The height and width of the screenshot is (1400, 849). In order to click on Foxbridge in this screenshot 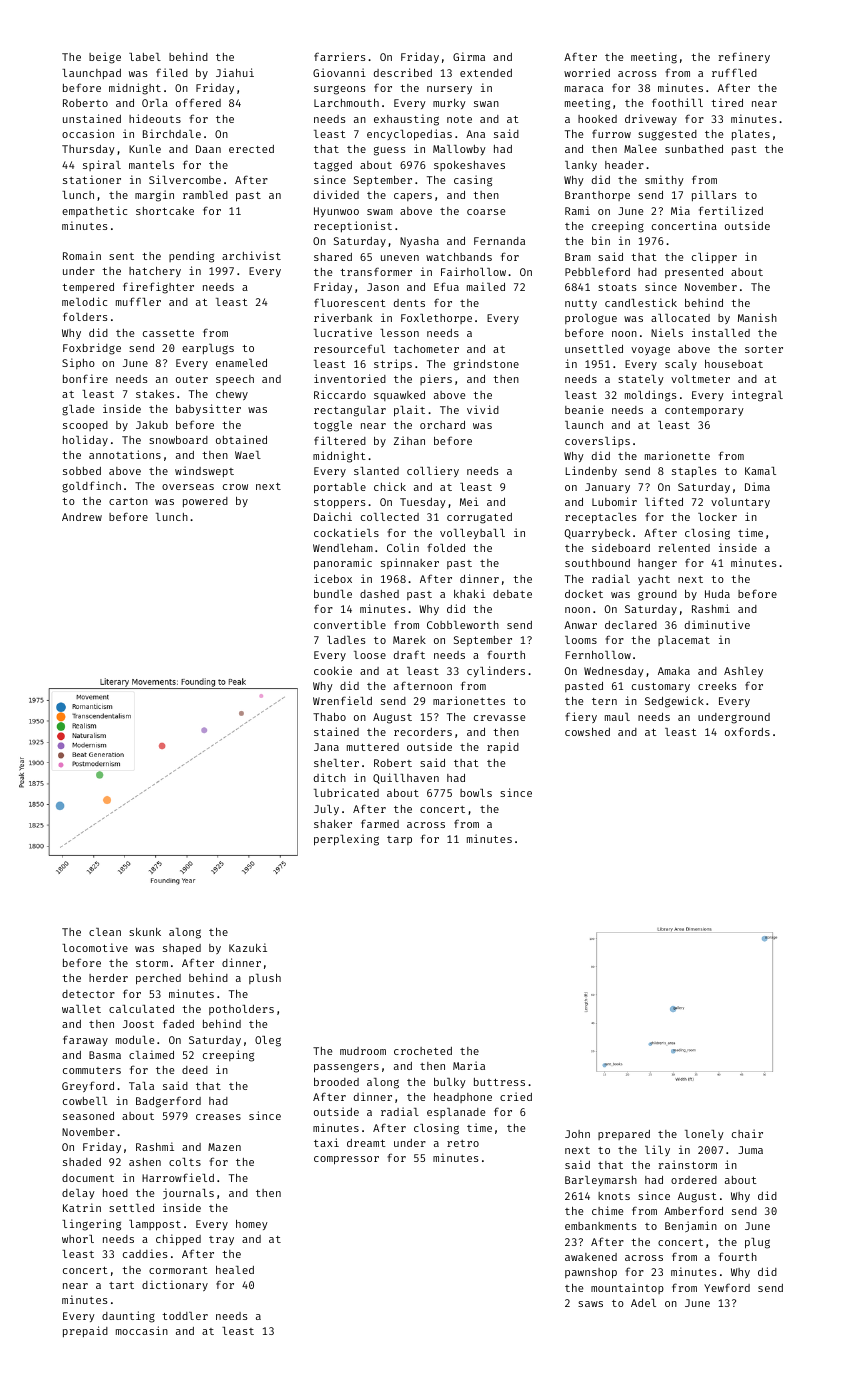, I will do `click(92, 349)`.
